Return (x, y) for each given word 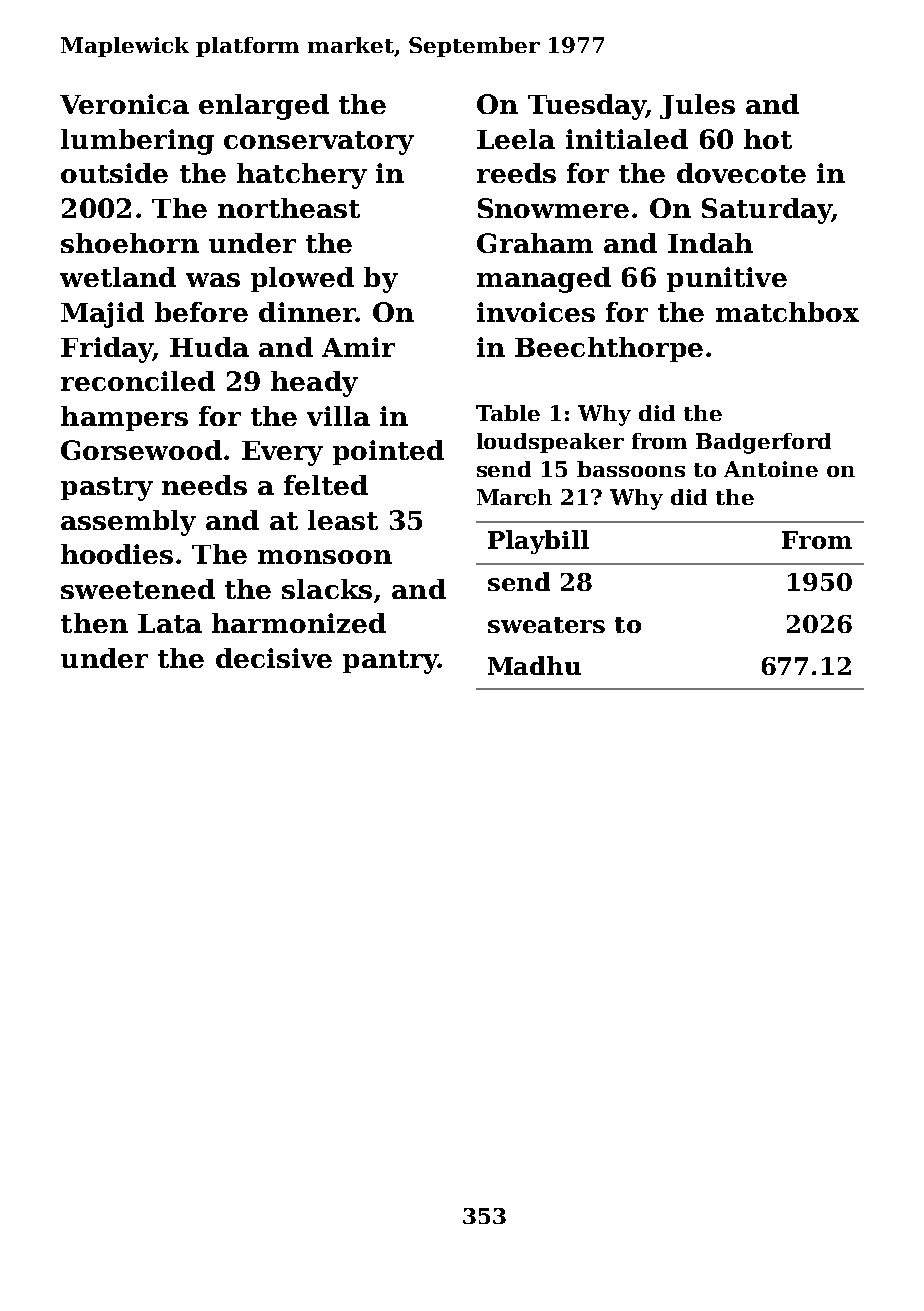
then (94, 623)
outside (114, 173)
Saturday (767, 211)
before (201, 312)
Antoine (771, 469)
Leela (516, 139)
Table (508, 413)
